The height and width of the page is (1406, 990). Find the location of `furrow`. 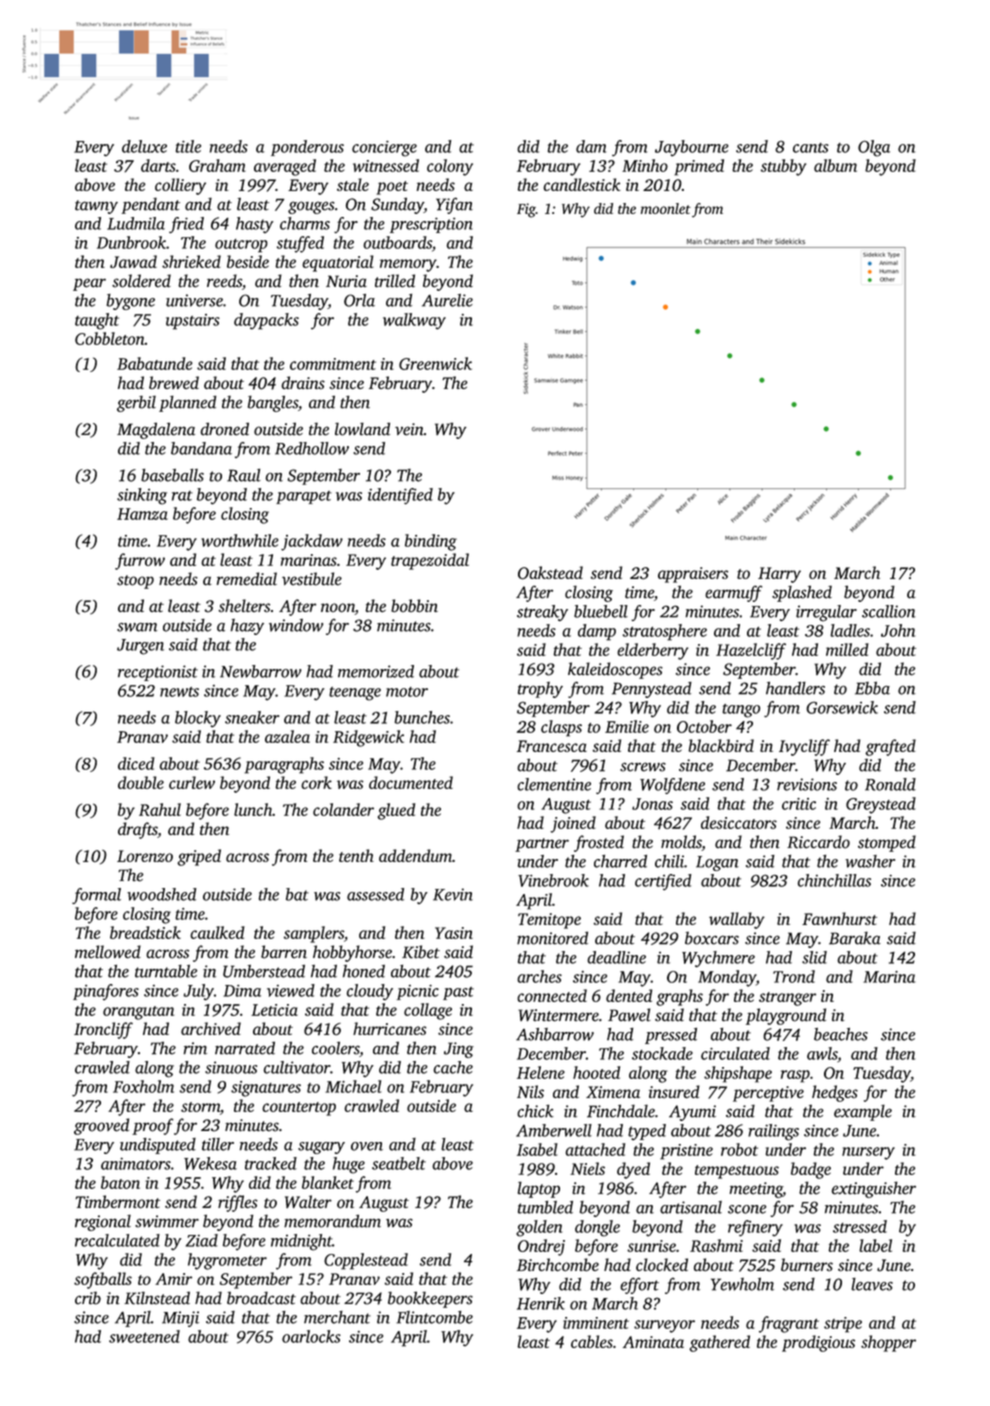

furrow is located at coordinates (140, 561).
